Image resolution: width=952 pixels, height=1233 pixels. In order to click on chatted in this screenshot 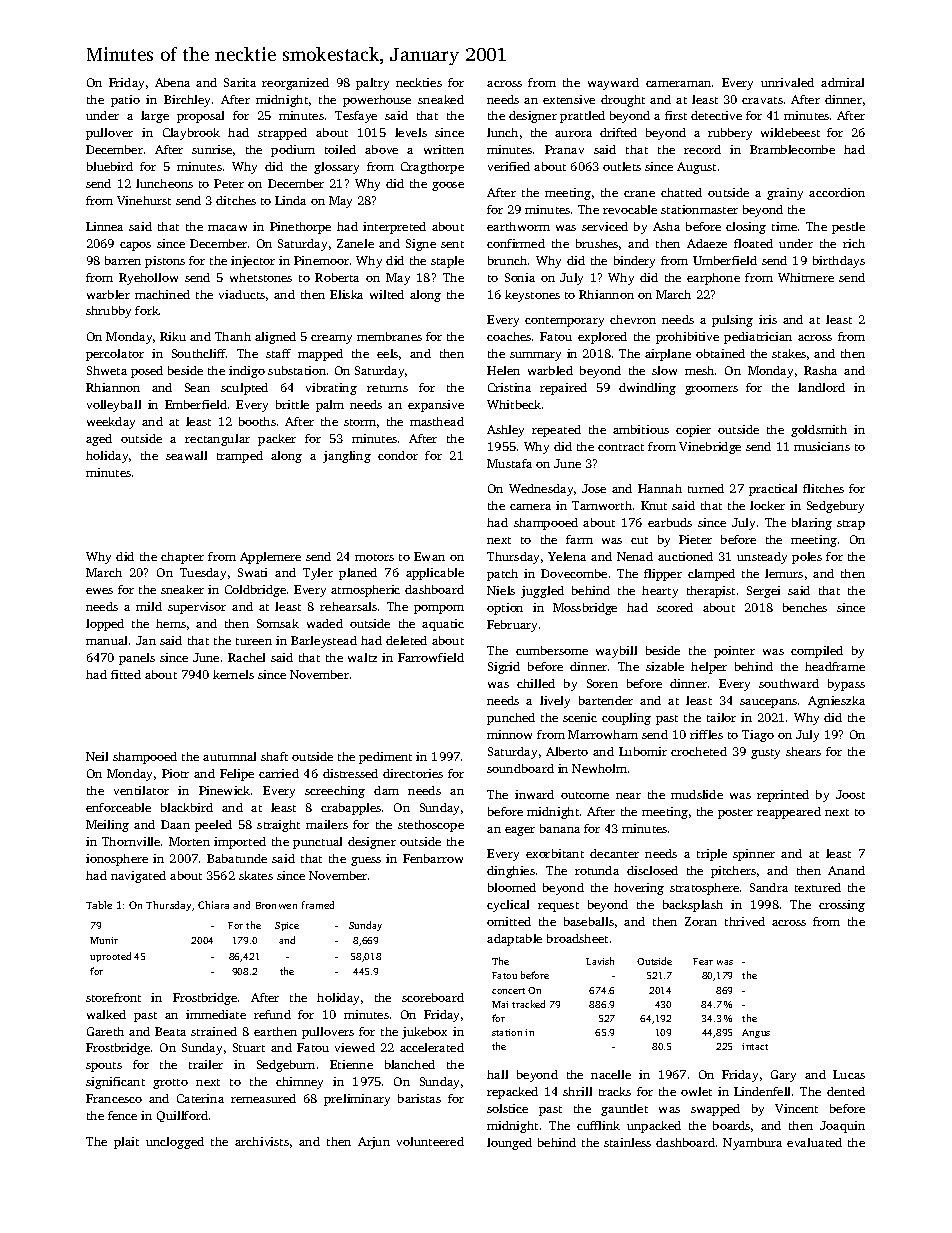, I will do `click(681, 192)`.
